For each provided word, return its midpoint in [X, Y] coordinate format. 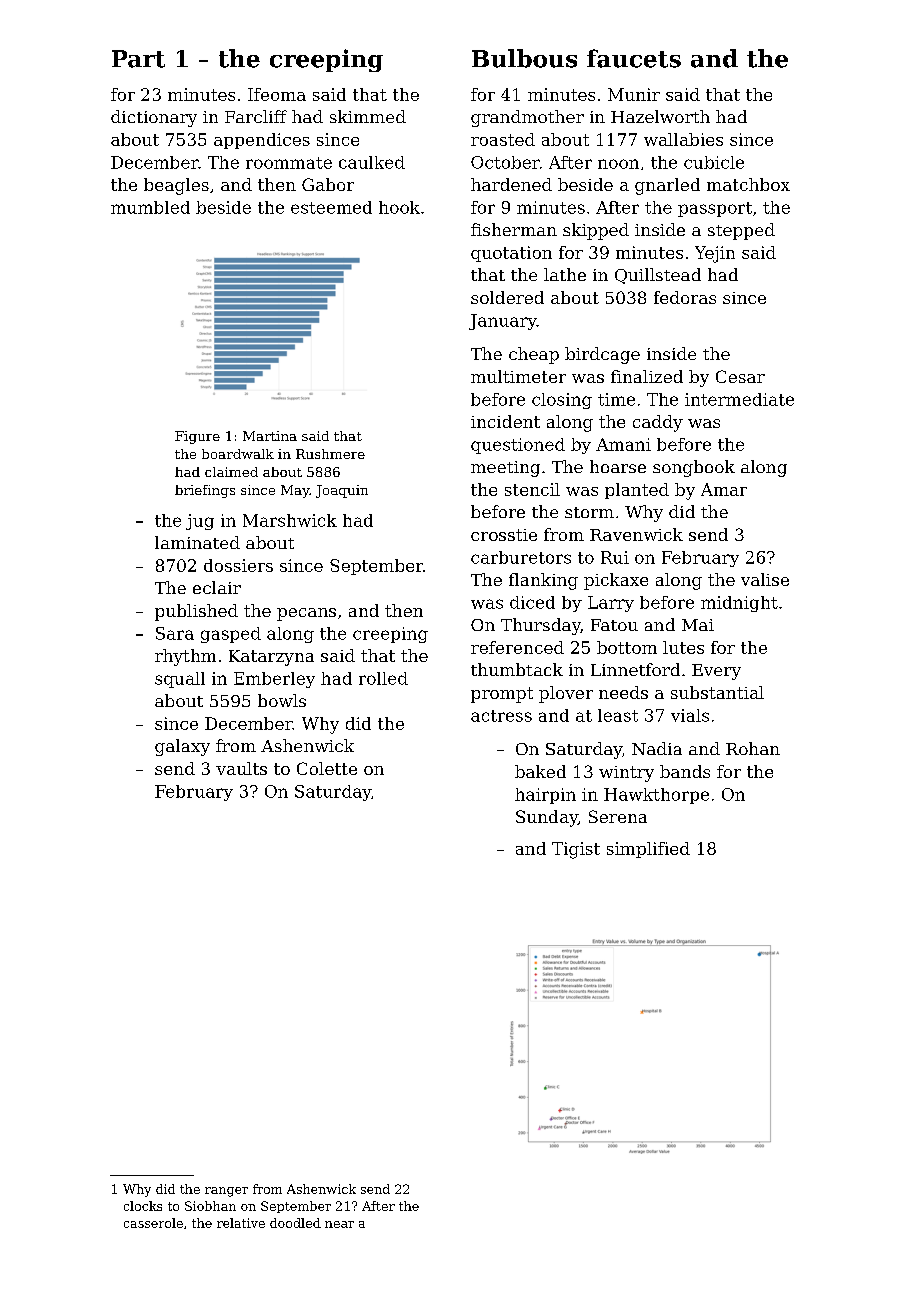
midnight [739, 604]
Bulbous [524, 58]
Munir [634, 94]
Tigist [576, 850]
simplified [648, 850]
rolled [383, 678]
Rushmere [330, 454]
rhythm [185, 657]
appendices [262, 141]
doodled [295, 1223]
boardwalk [238, 454]
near [339, 1224]
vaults [241, 768]
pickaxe [616, 581]
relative [241, 1223]
